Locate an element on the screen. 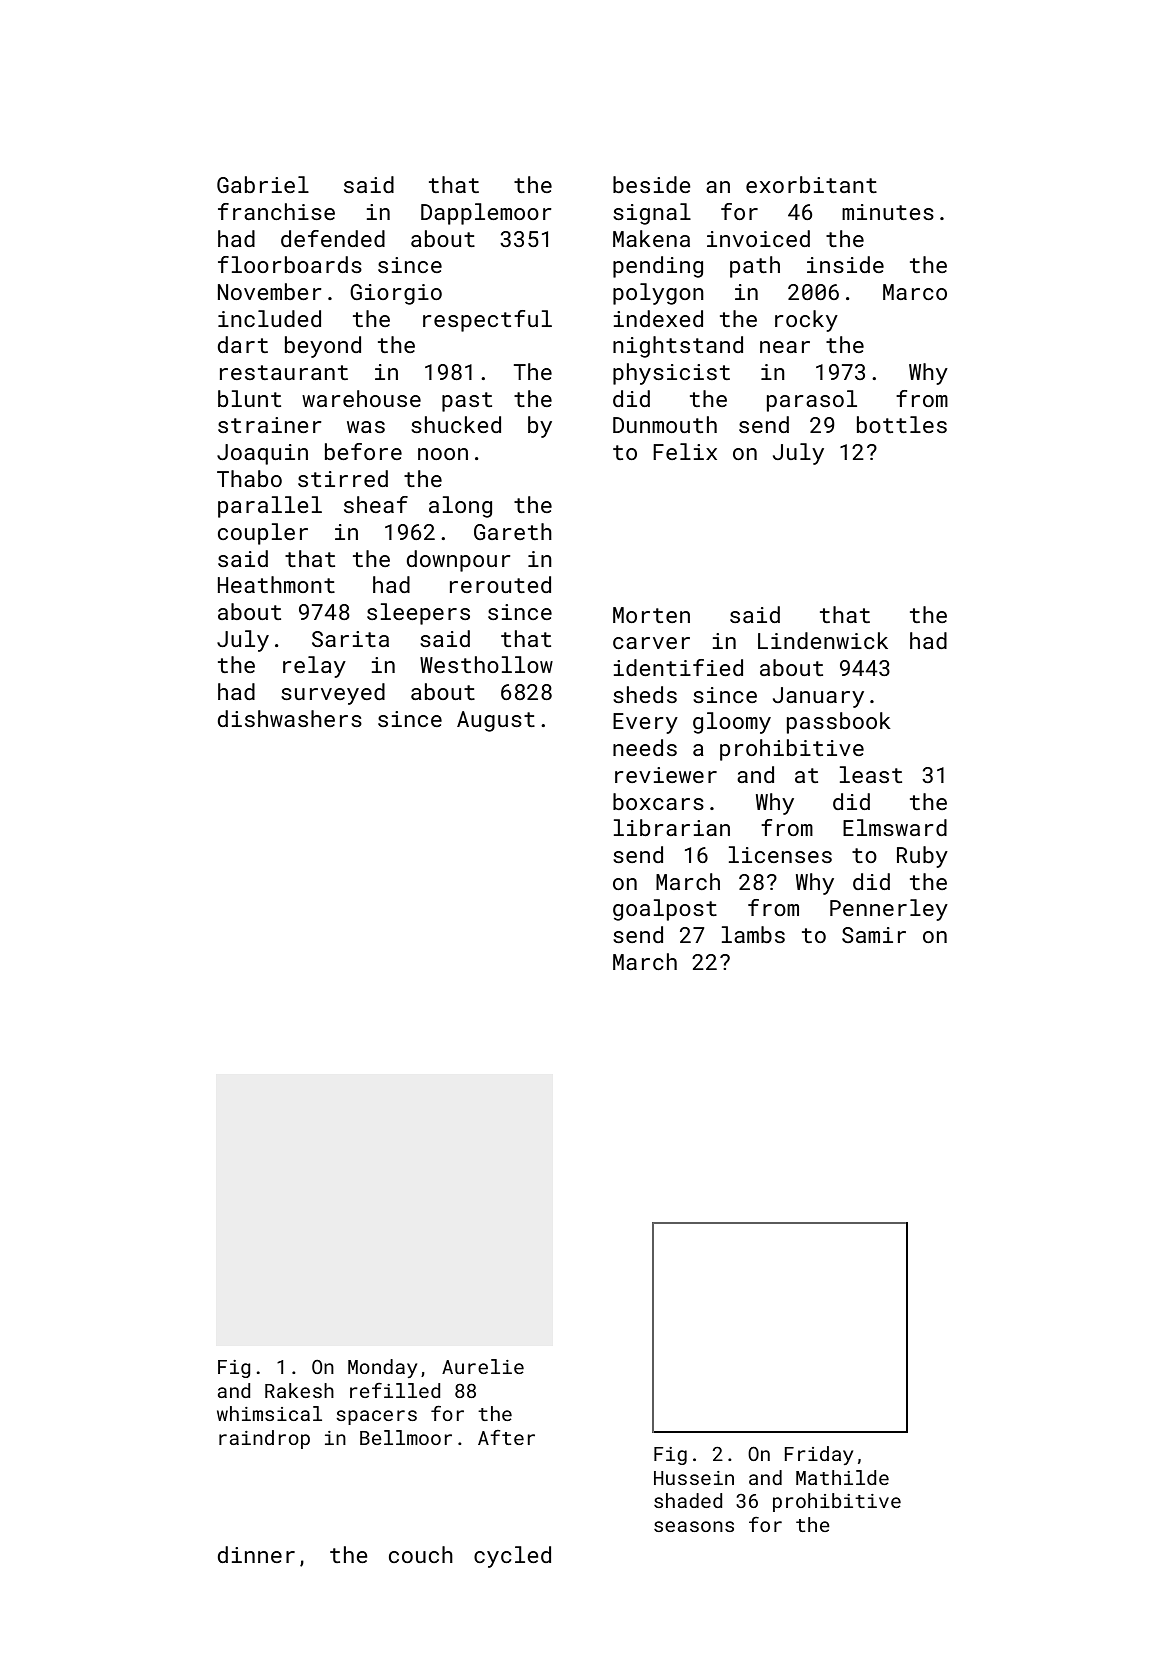  goalpost is located at coordinates (665, 910).
